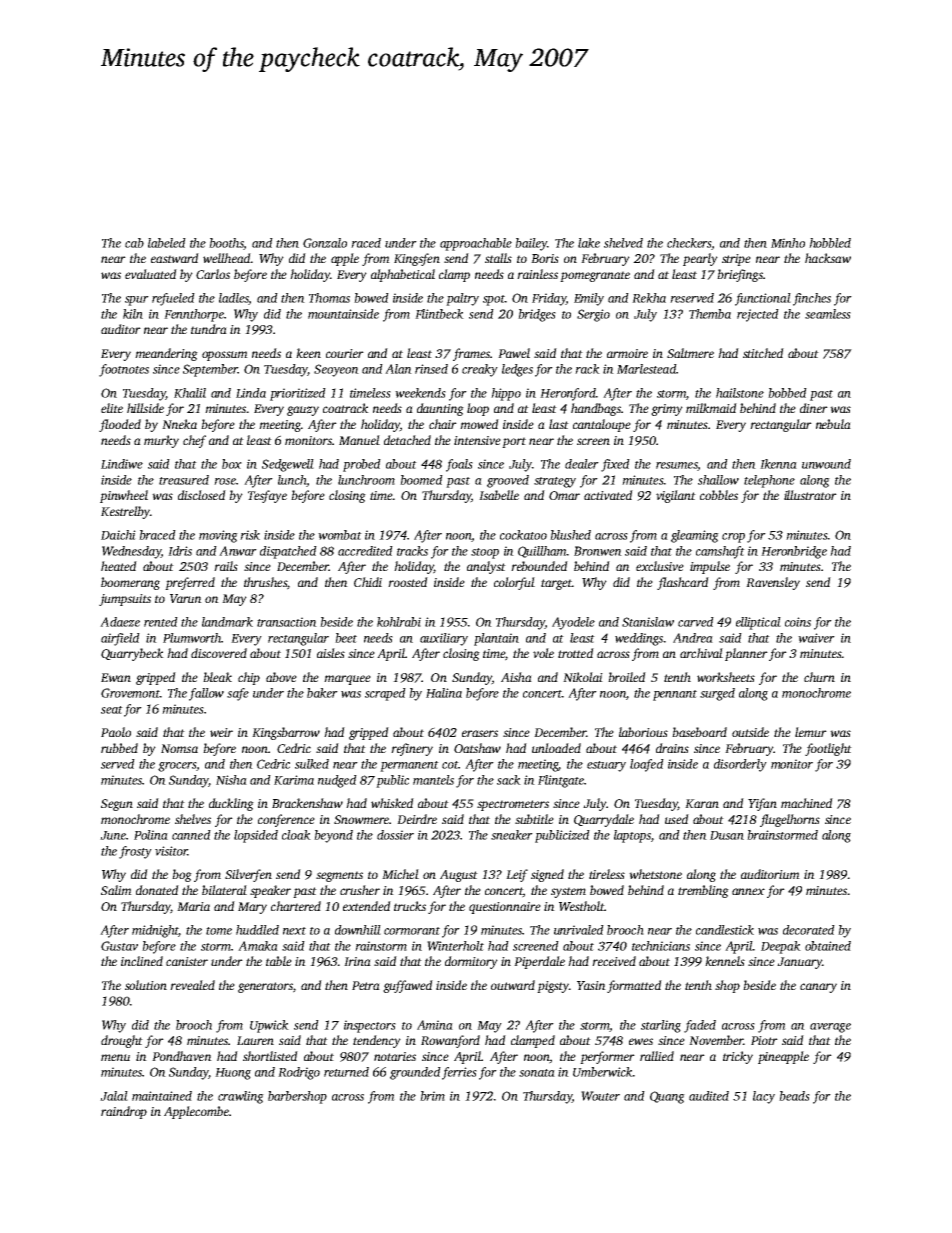 The width and height of the image is (952, 1233). I want to click on approachable, so click(476, 244).
